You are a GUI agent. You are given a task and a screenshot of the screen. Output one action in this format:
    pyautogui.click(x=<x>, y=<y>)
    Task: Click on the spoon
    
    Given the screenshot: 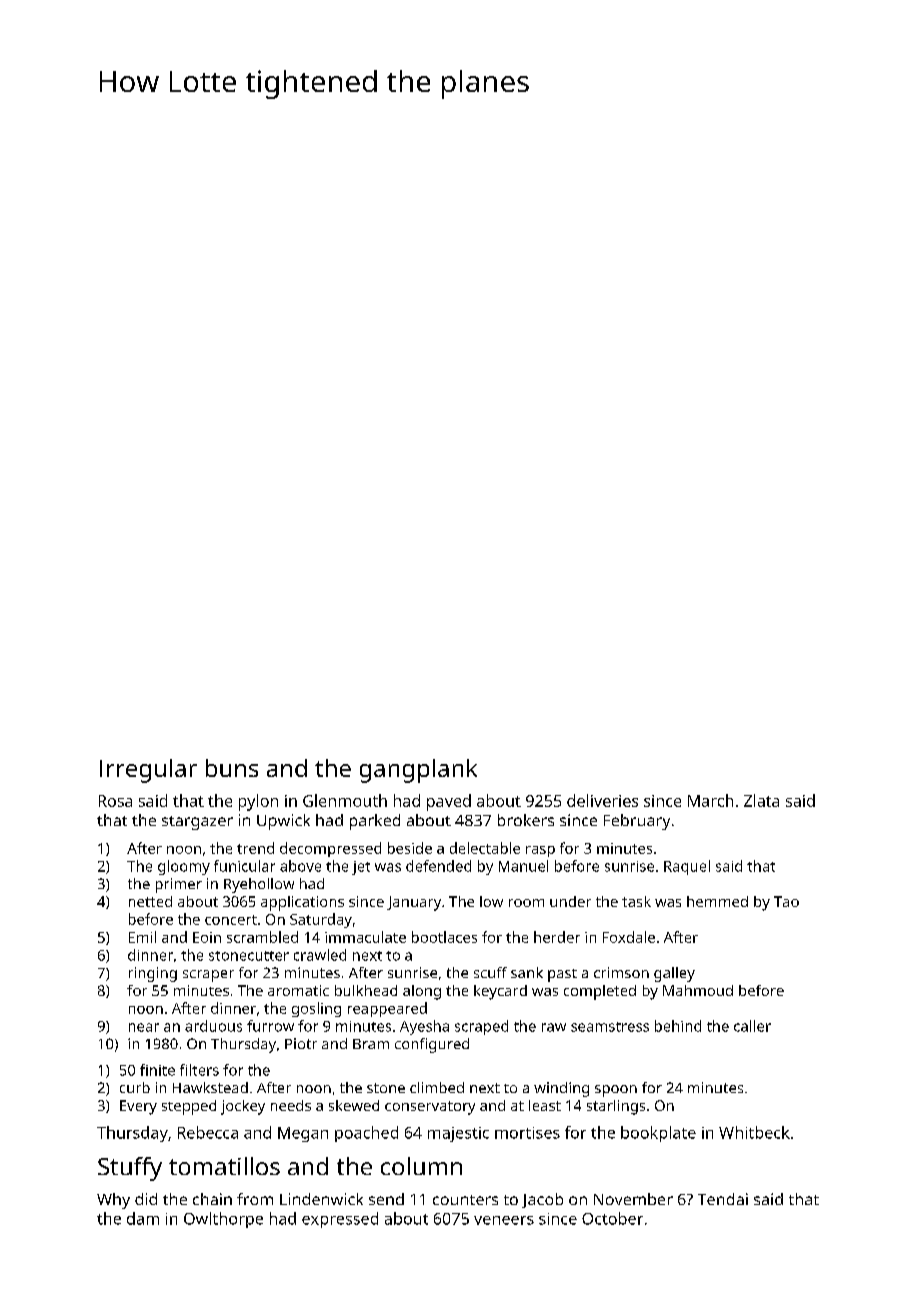 What is the action you would take?
    pyautogui.click(x=616, y=1091)
